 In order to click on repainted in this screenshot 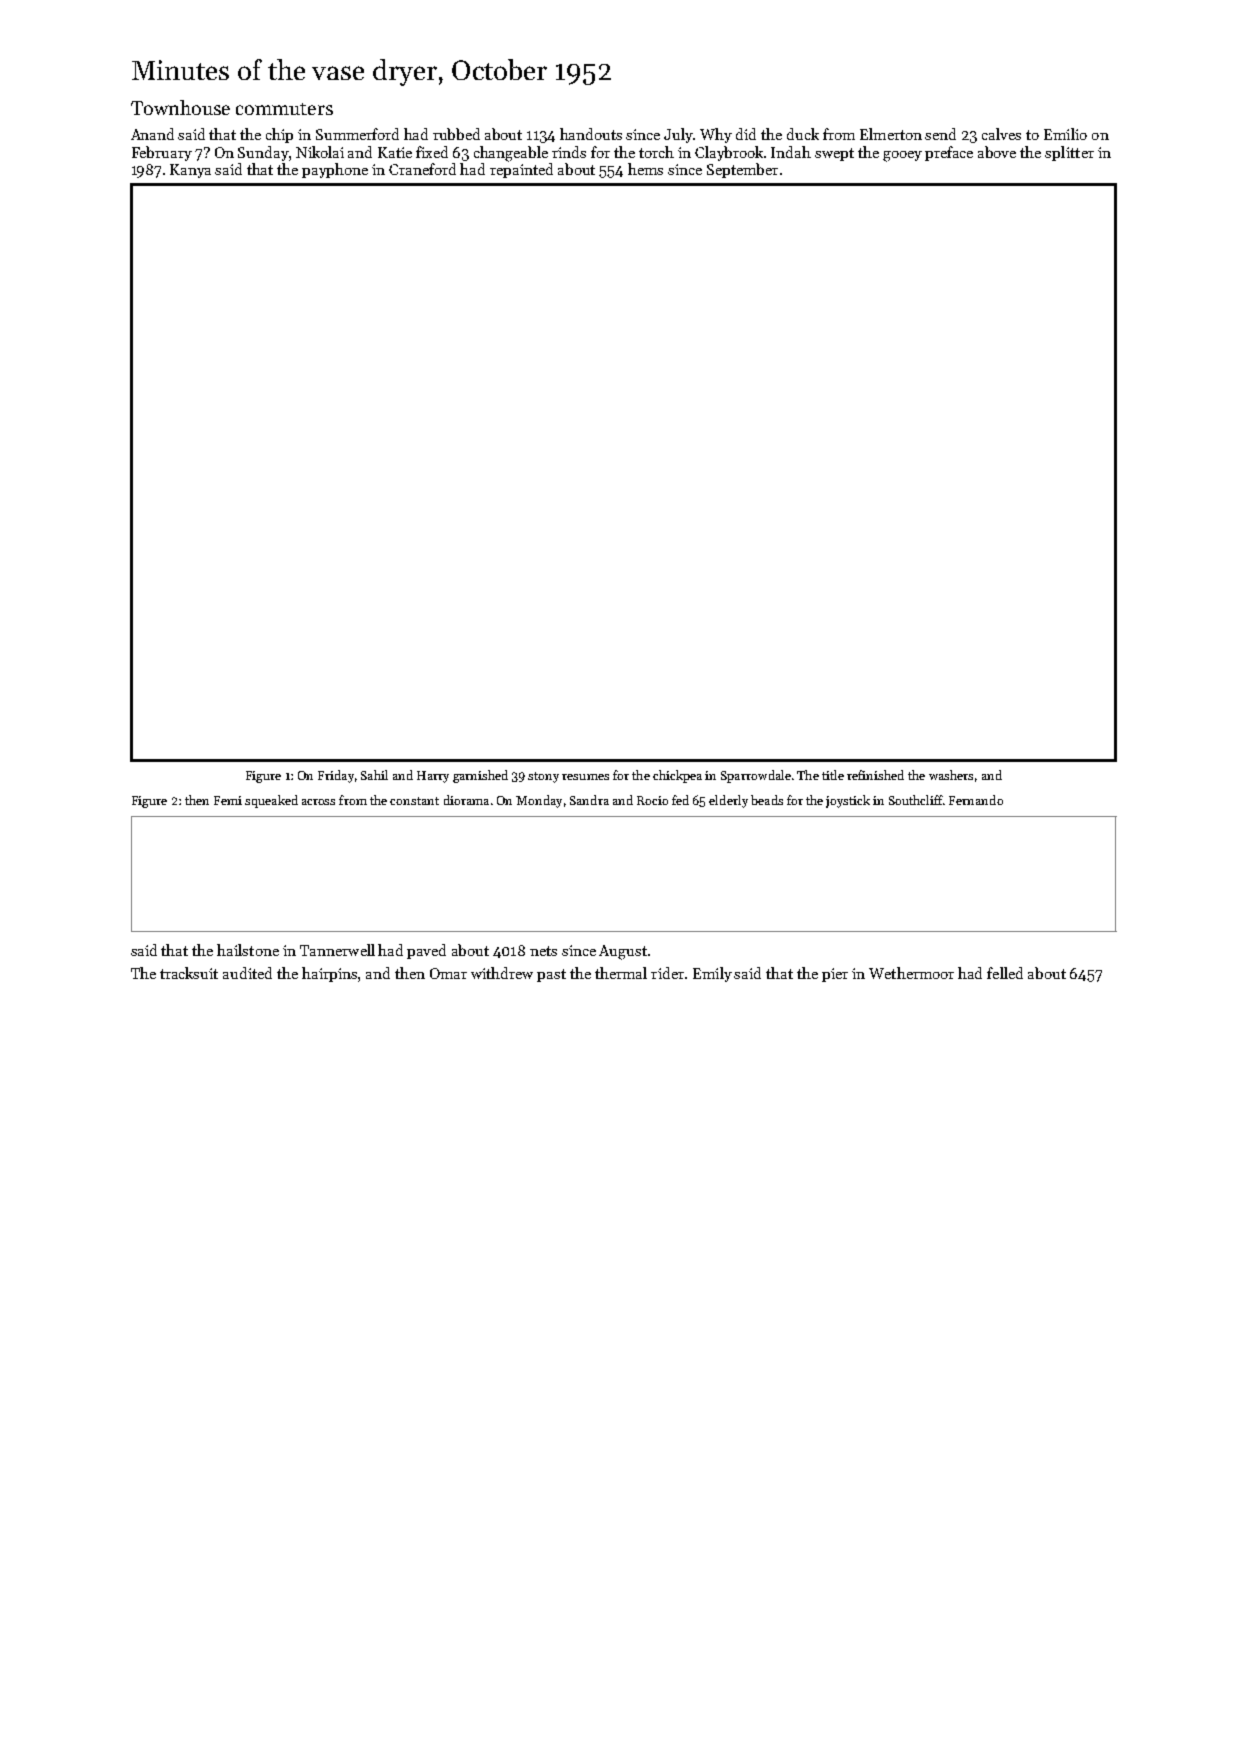, I will do `click(521, 170)`.
